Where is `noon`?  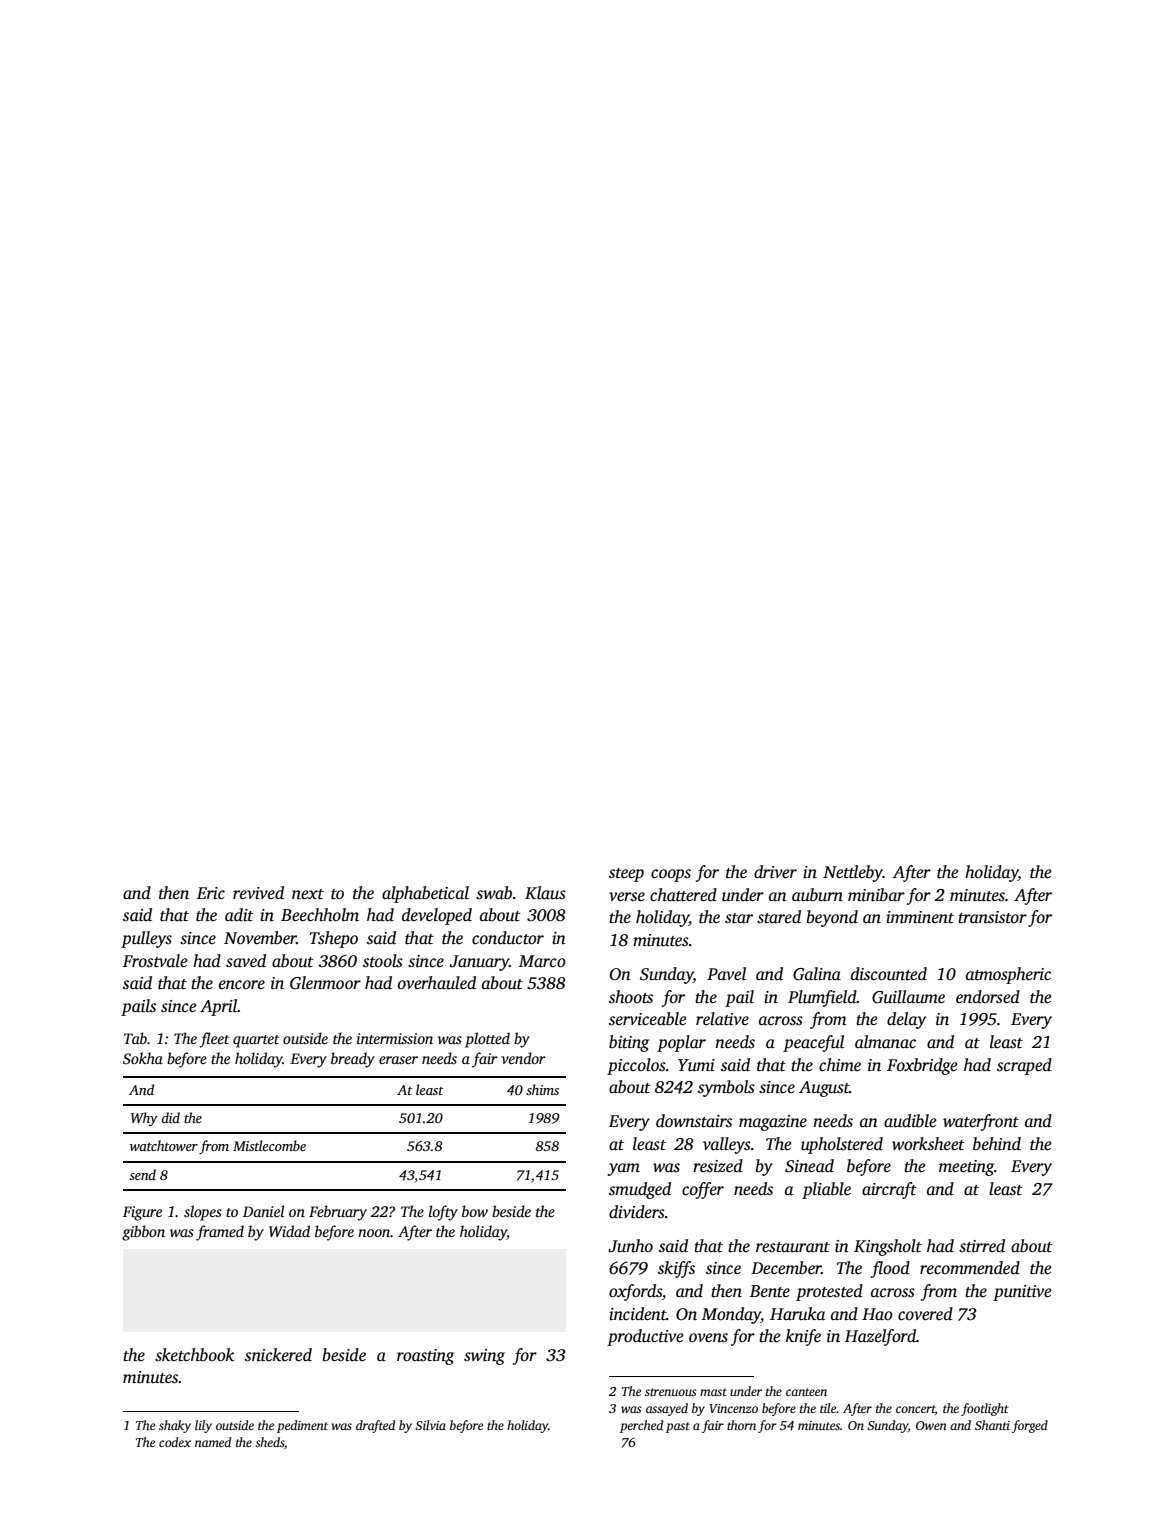 noon is located at coordinates (374, 1233).
